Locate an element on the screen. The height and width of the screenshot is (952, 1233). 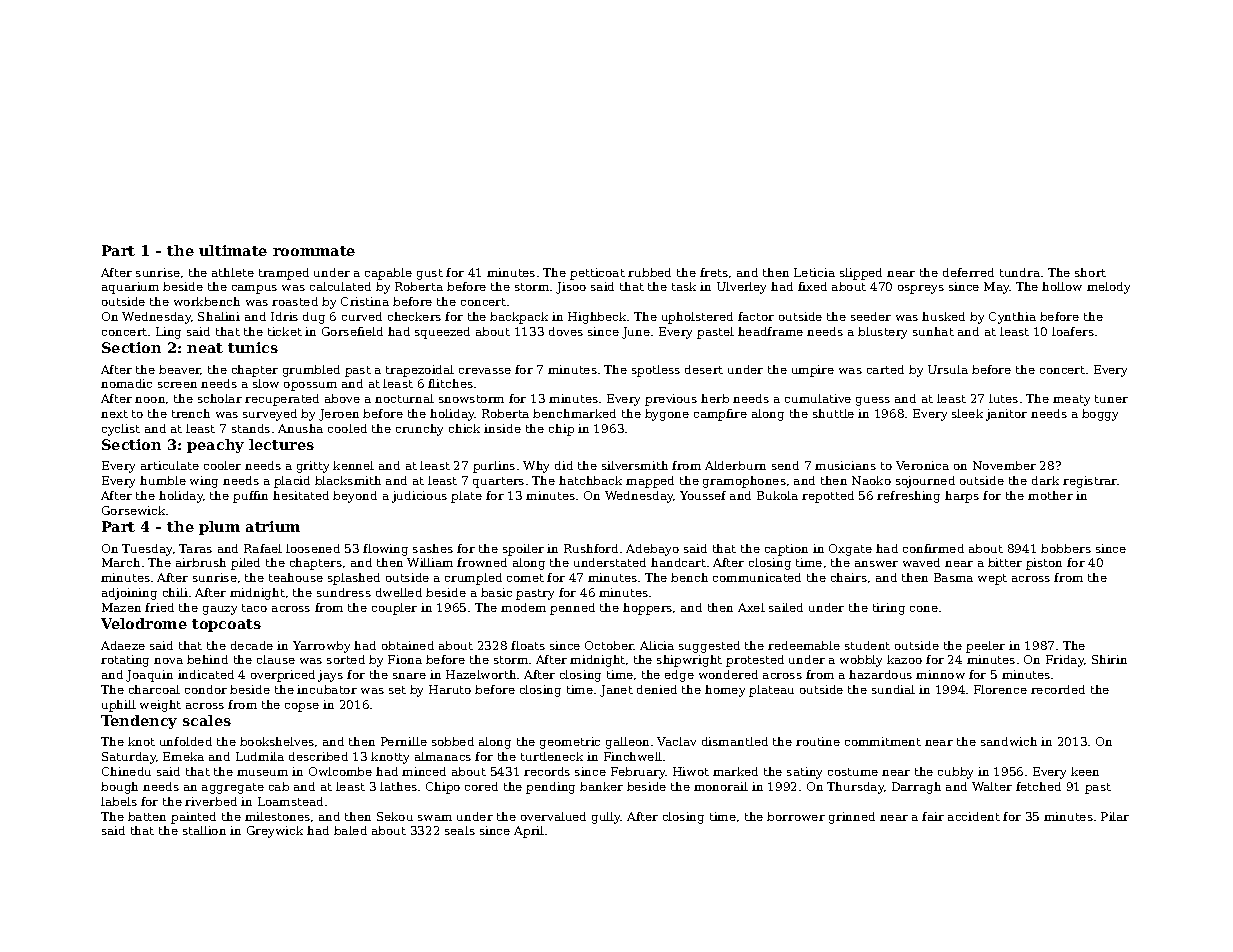
umpire is located at coordinates (813, 371).
